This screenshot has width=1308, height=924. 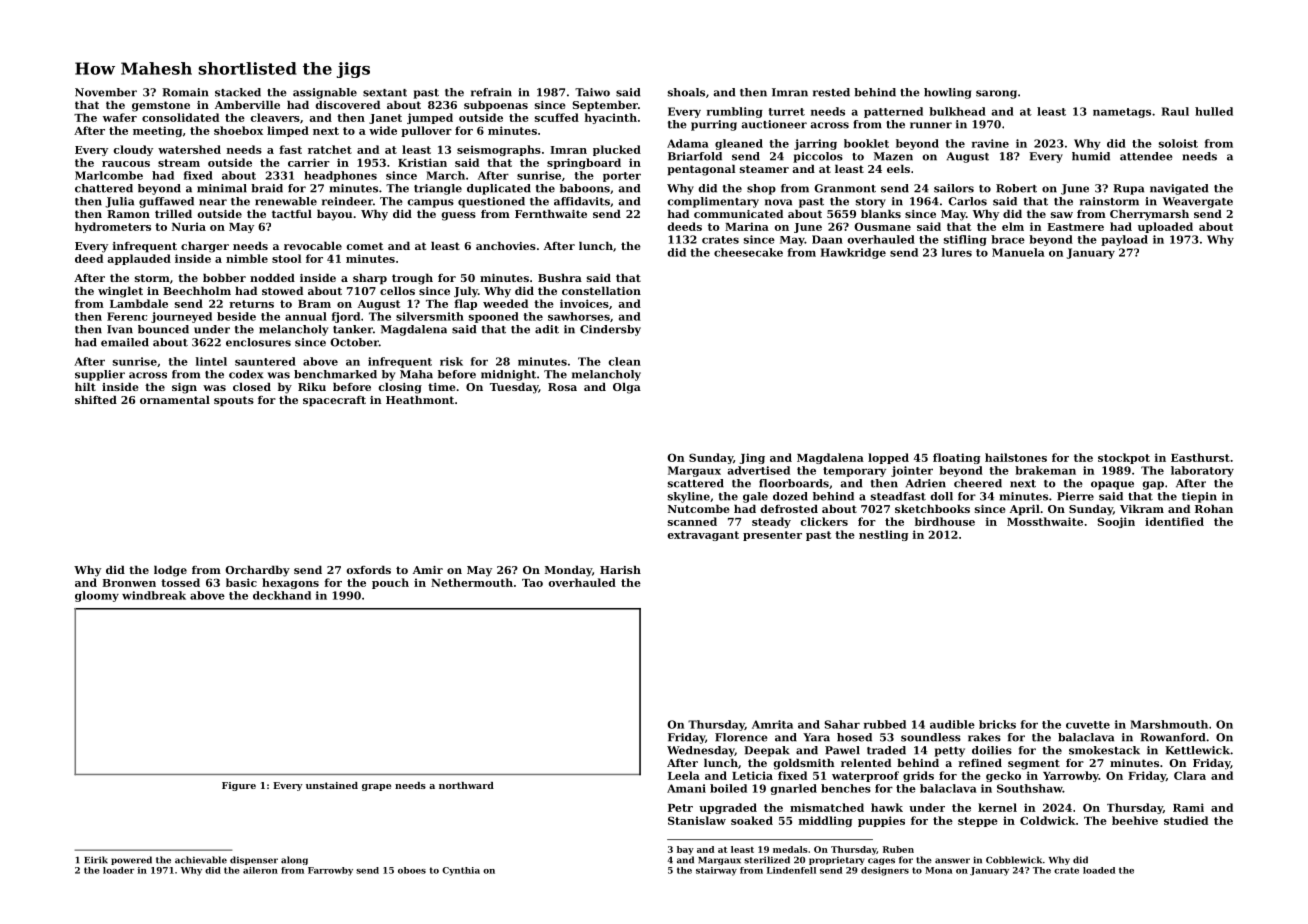 I want to click on constellation, so click(x=601, y=290).
